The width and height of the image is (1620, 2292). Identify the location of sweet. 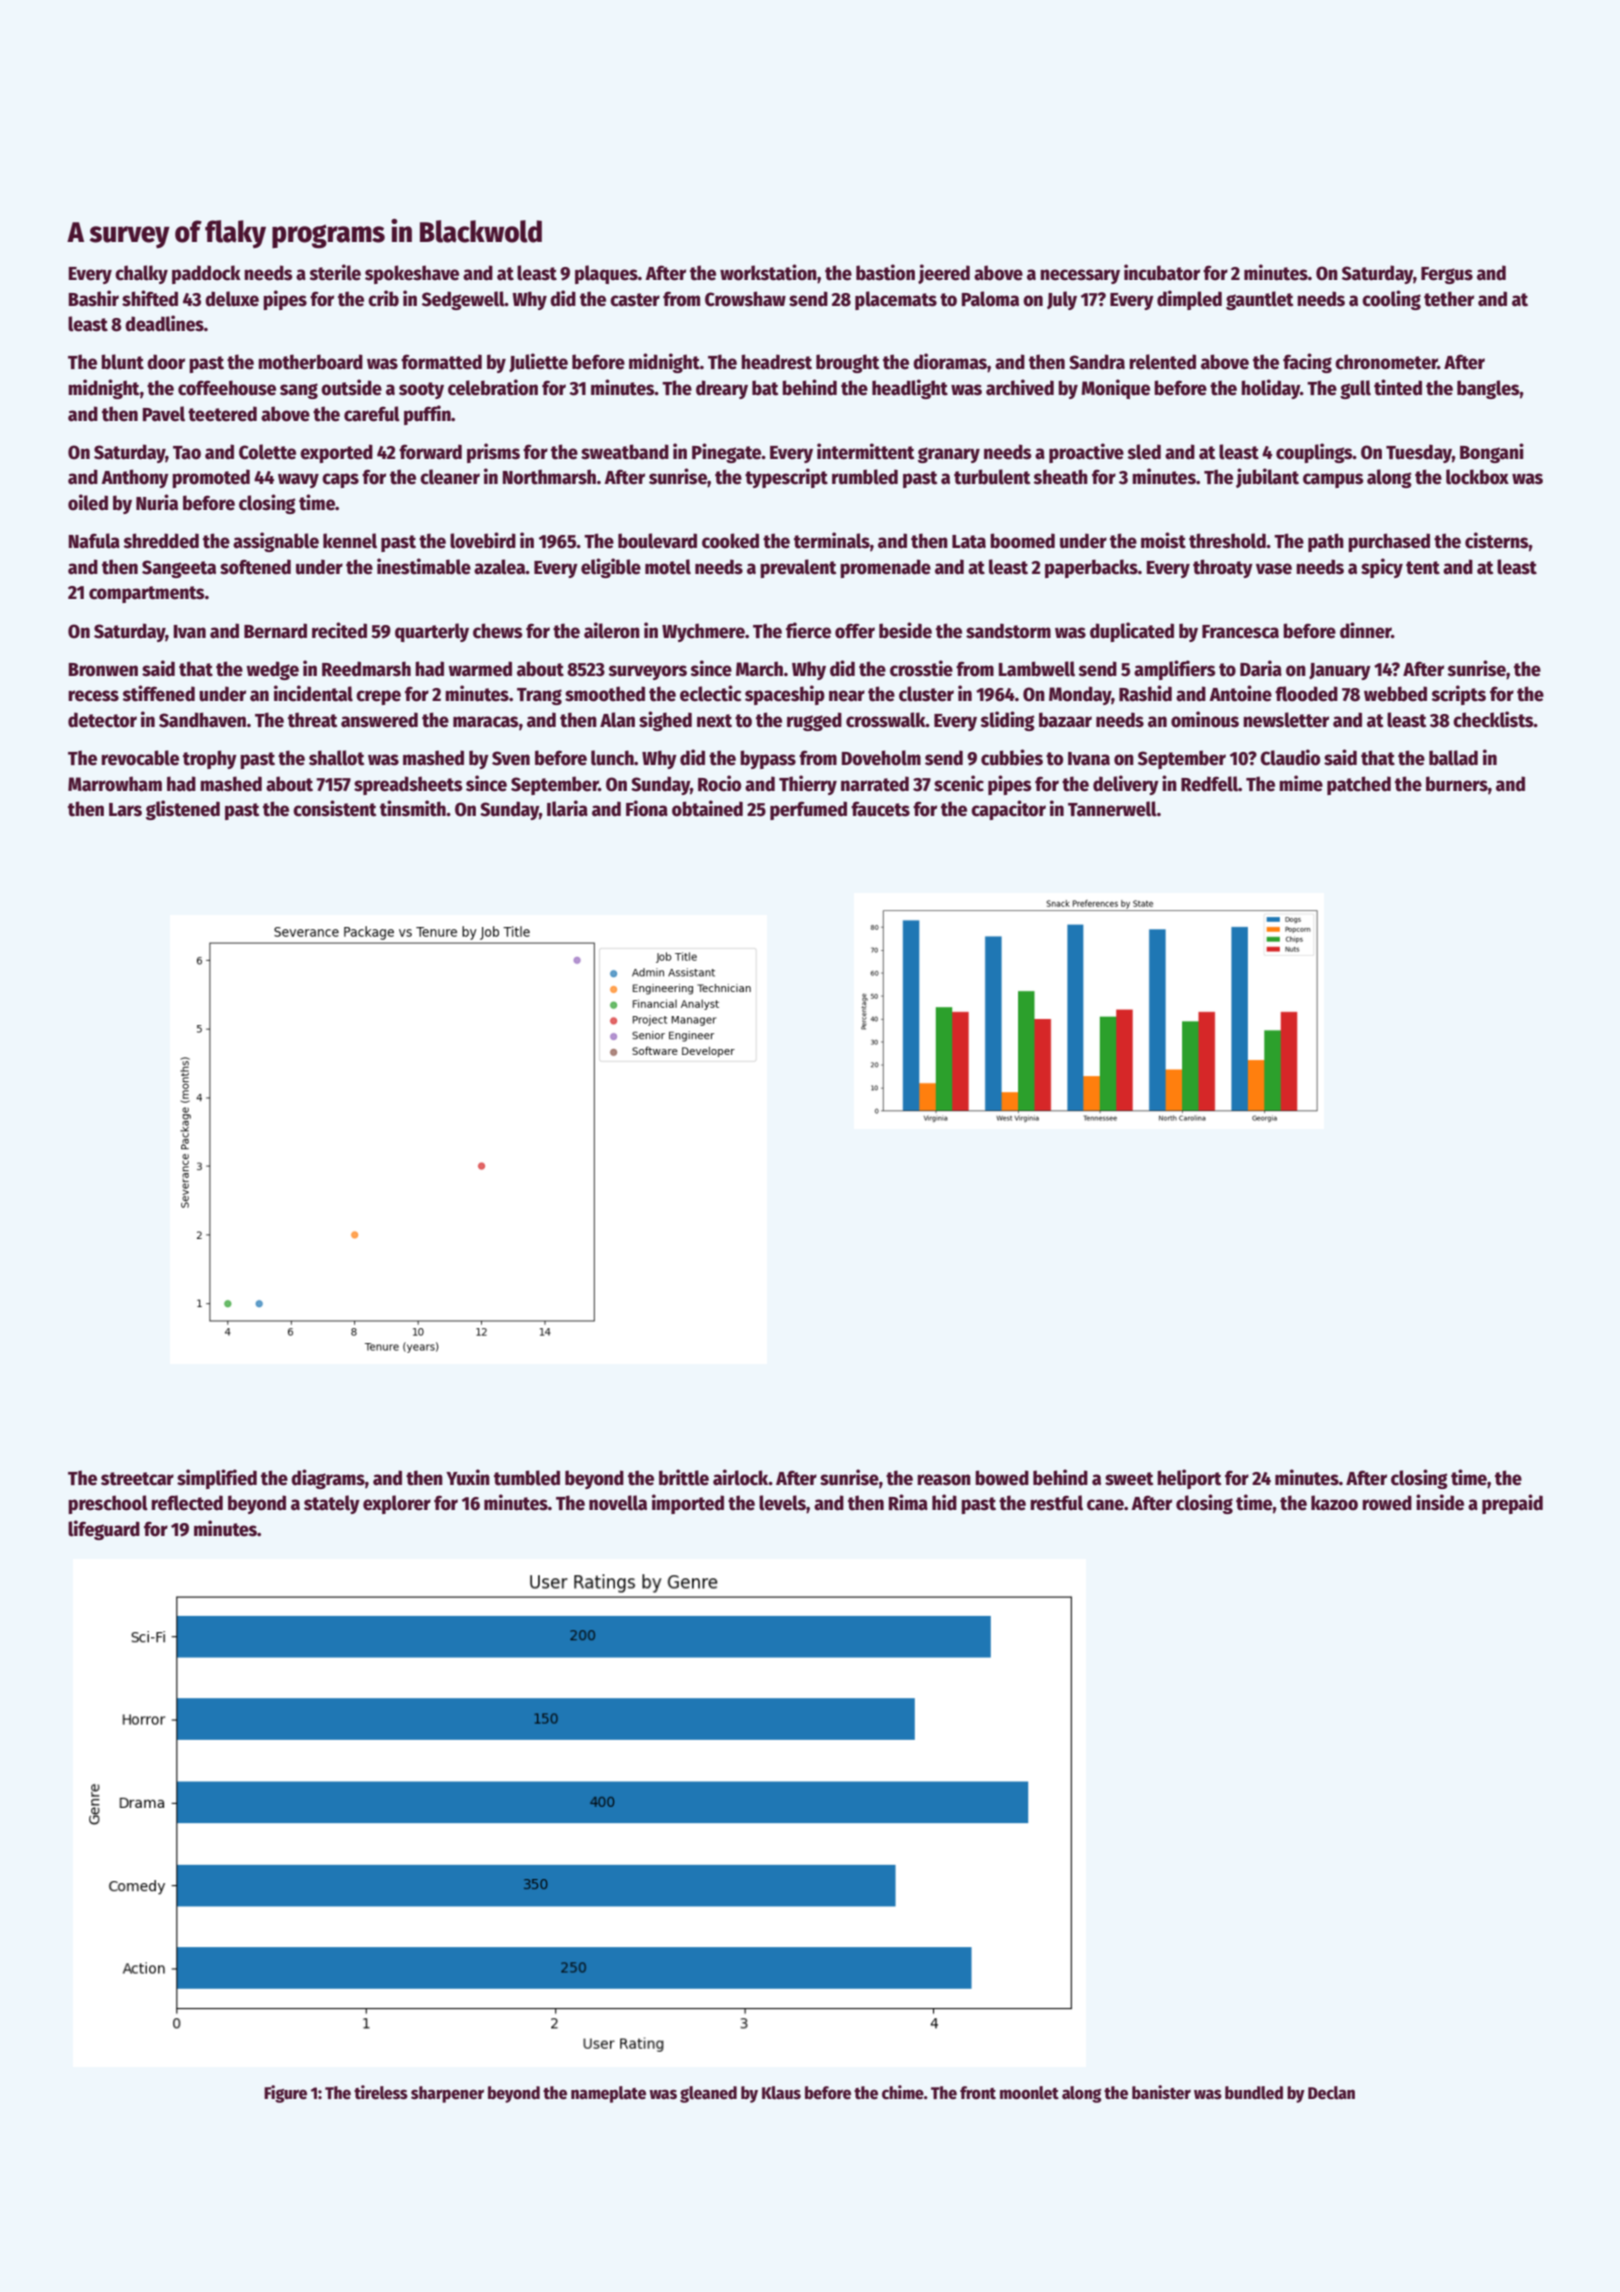
(1129, 1479).
